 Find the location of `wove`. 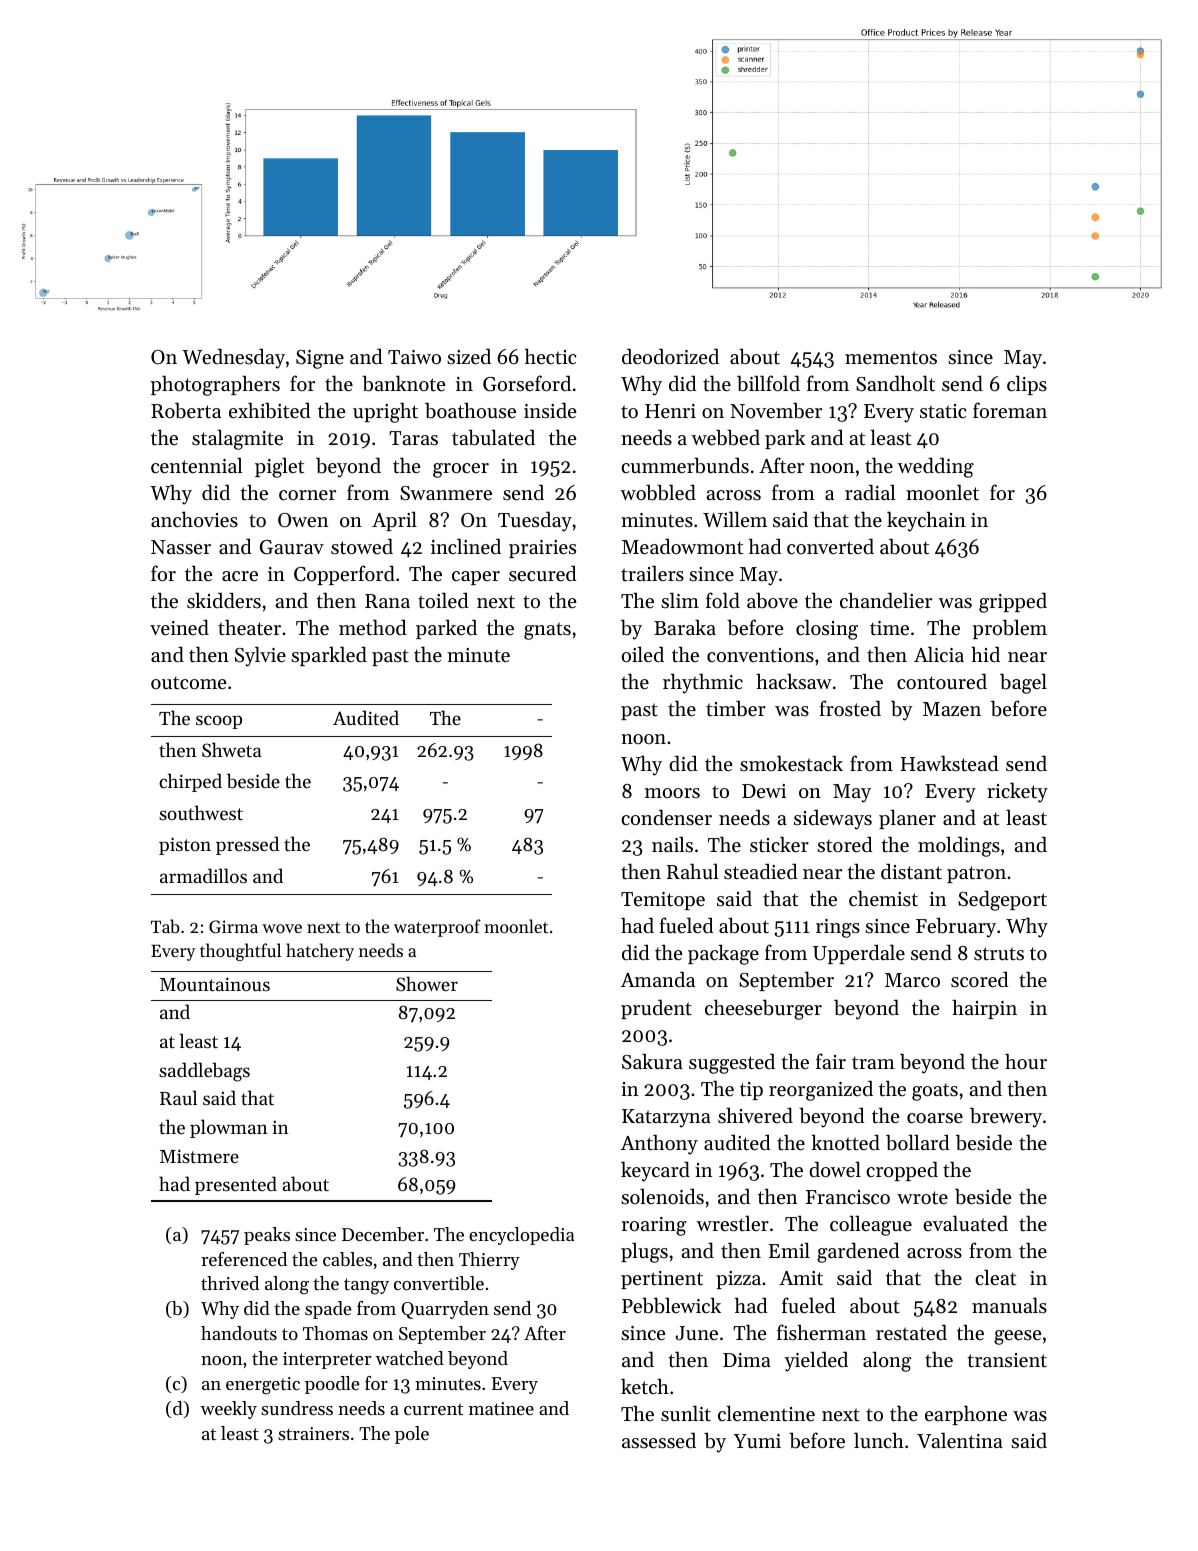

wove is located at coordinates (282, 928).
